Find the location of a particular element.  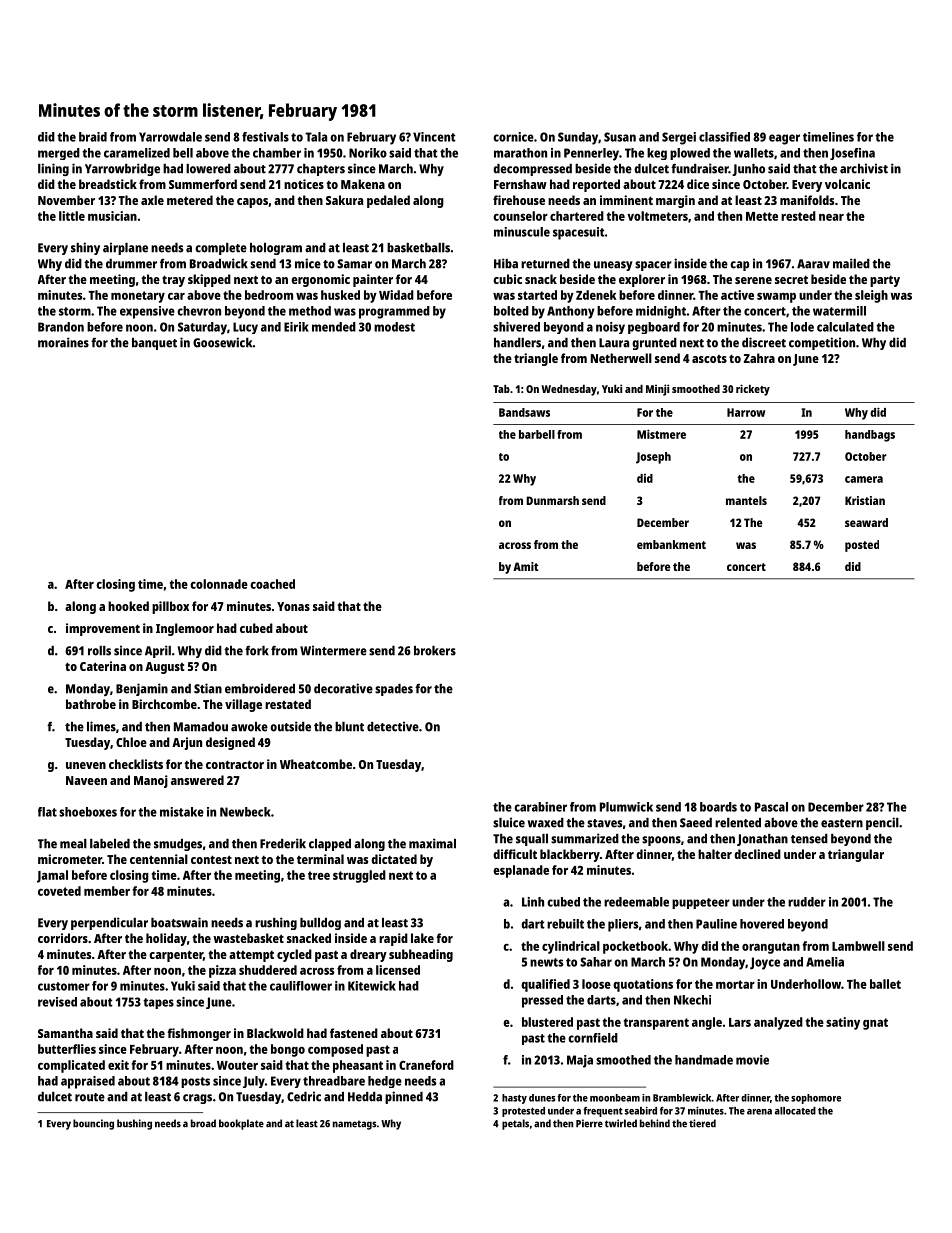

posted is located at coordinates (862, 546).
